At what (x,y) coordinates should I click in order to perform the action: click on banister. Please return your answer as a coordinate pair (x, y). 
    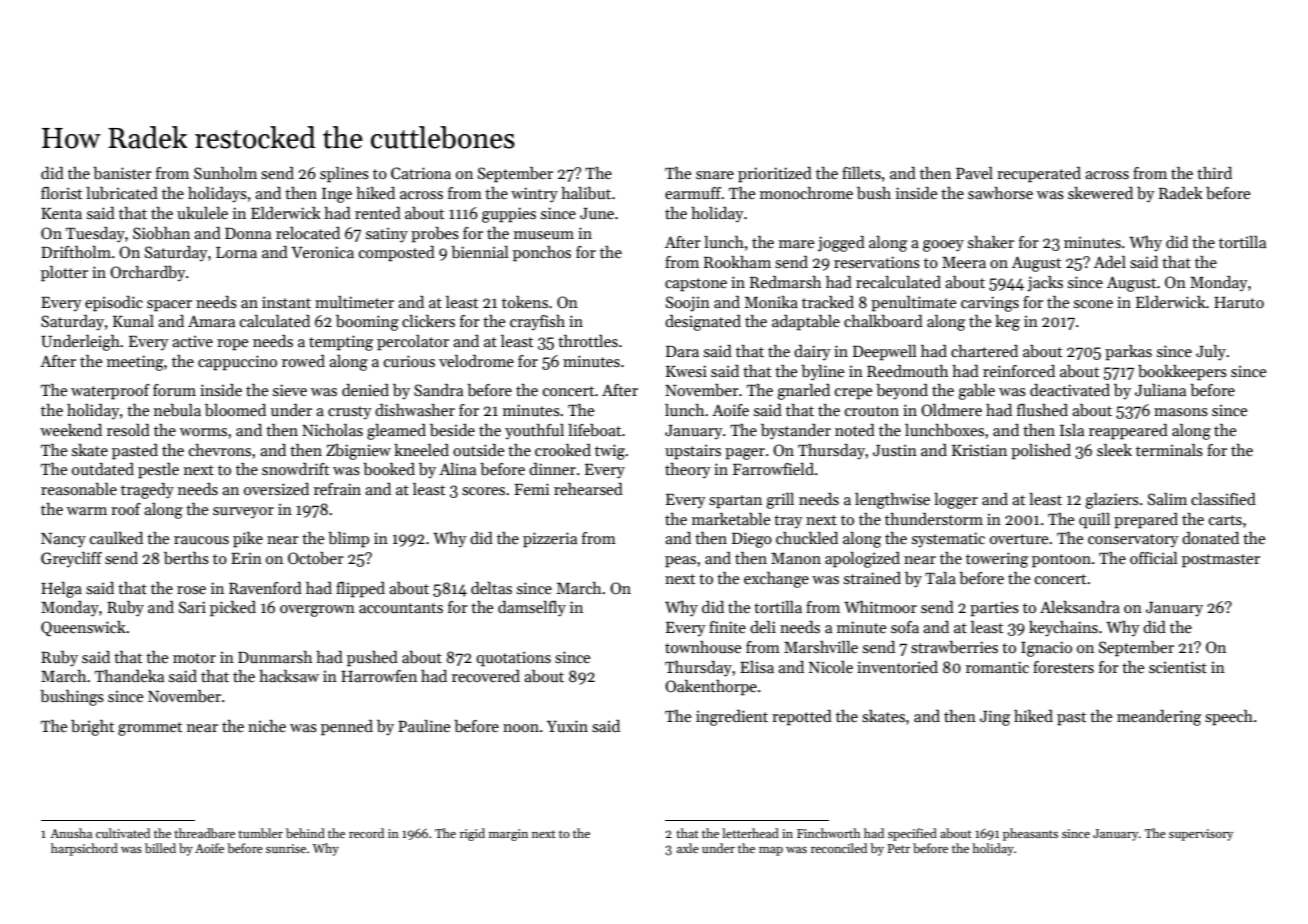
    Looking at the image, I should click on (122, 173).
